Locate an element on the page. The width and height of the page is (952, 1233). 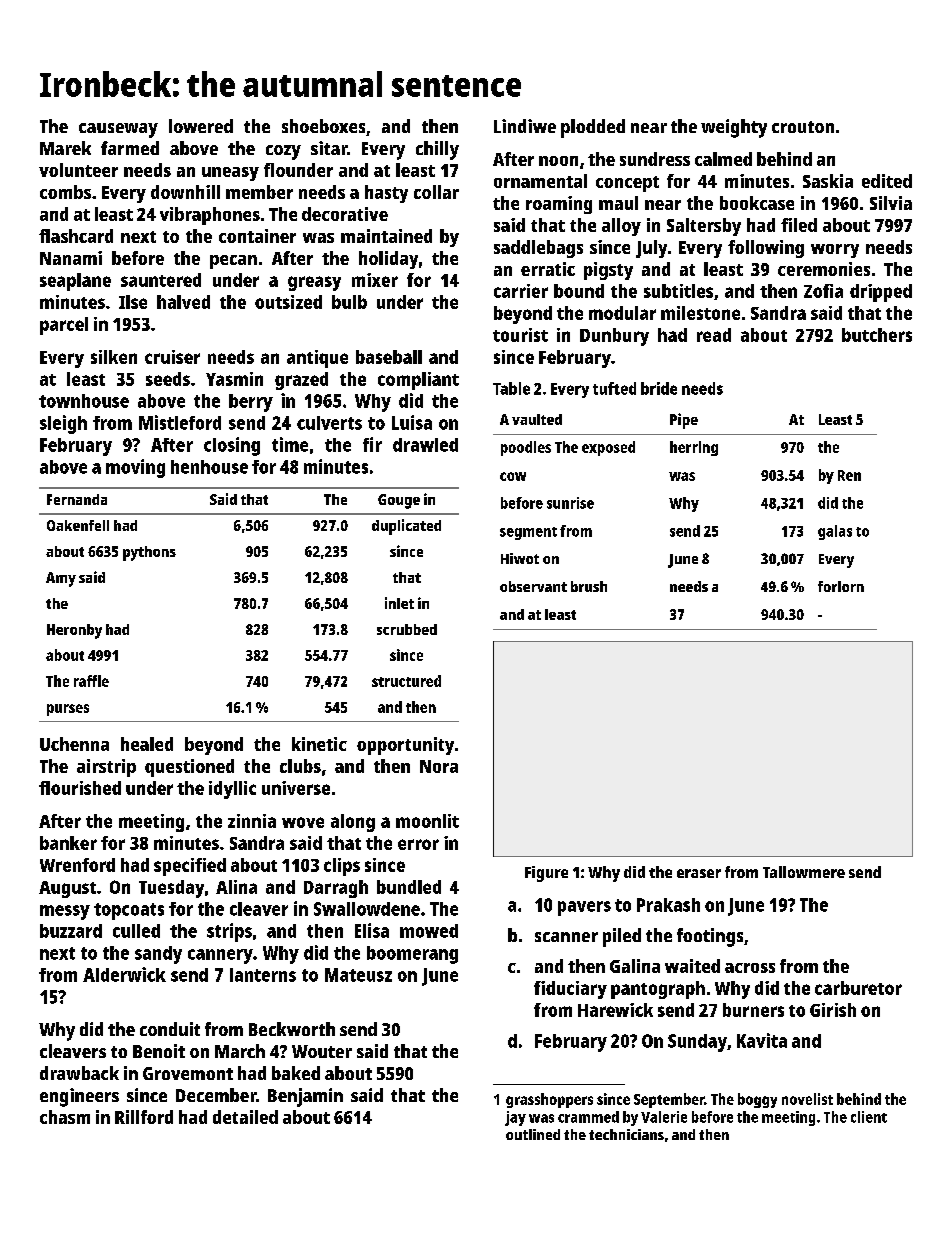
Silvia is located at coordinates (891, 203).
